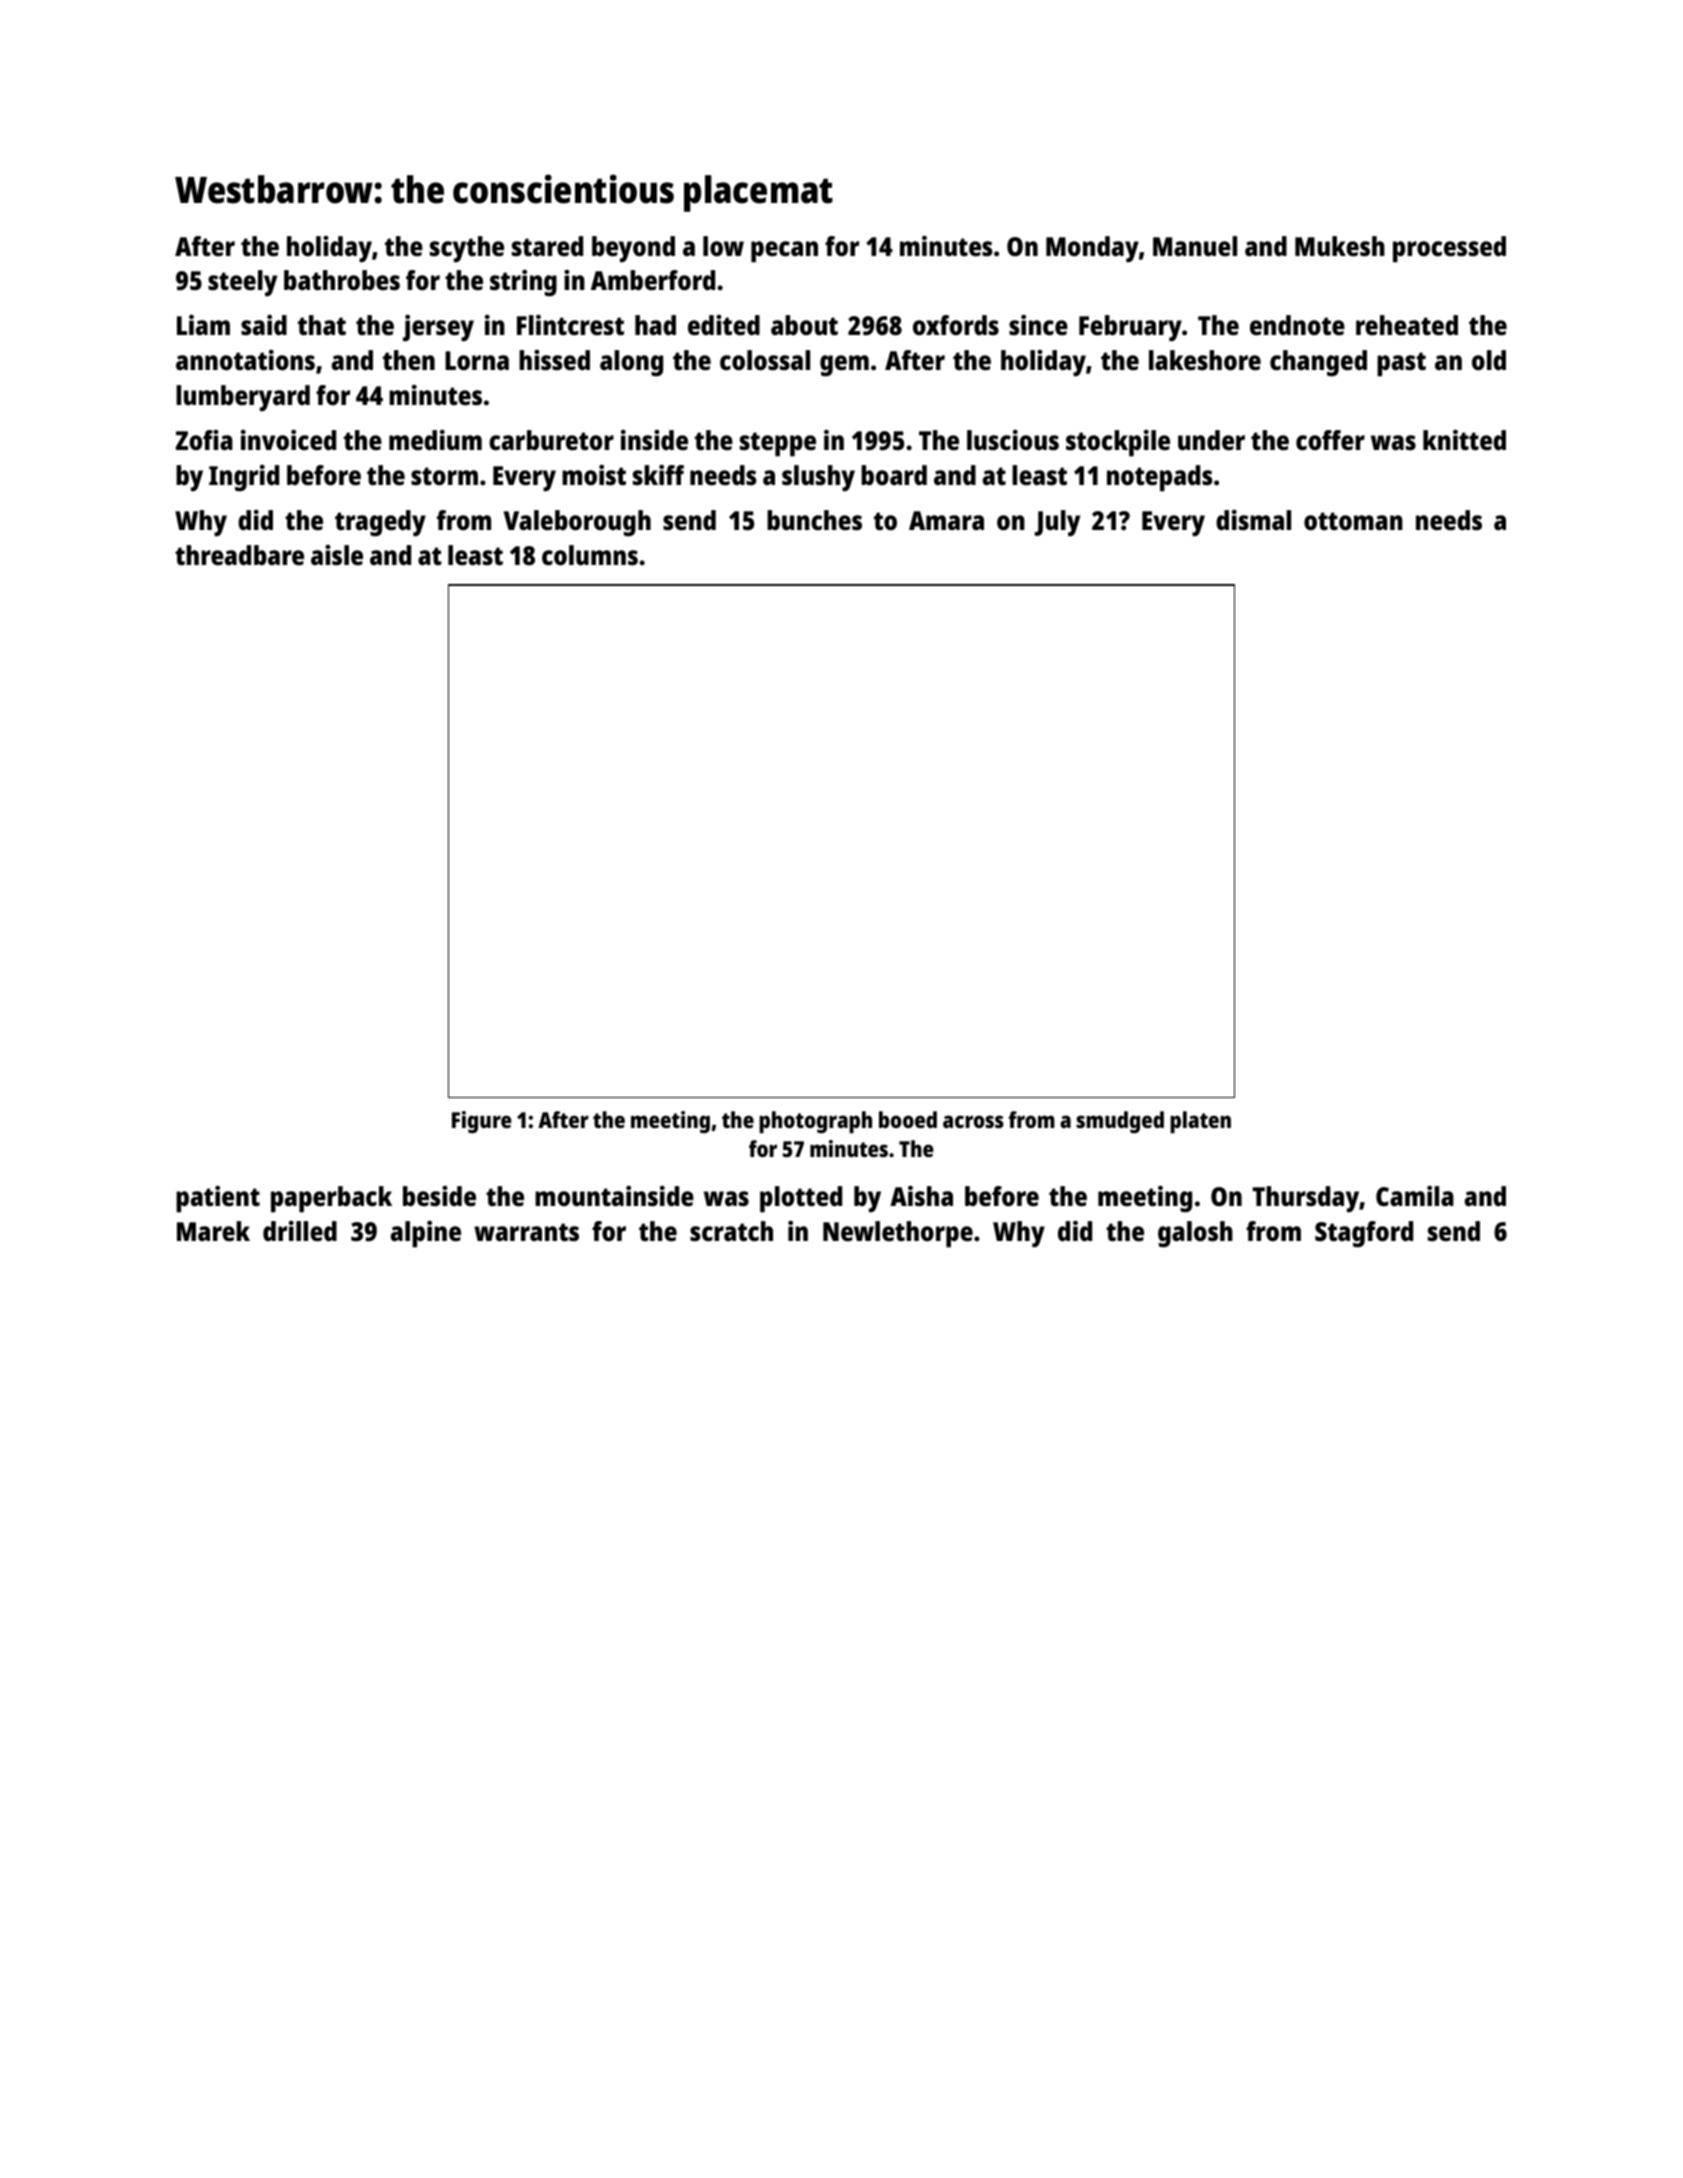 The image size is (1683, 2178). What do you see at coordinates (814, 520) in the screenshot?
I see `bunches` at bounding box center [814, 520].
